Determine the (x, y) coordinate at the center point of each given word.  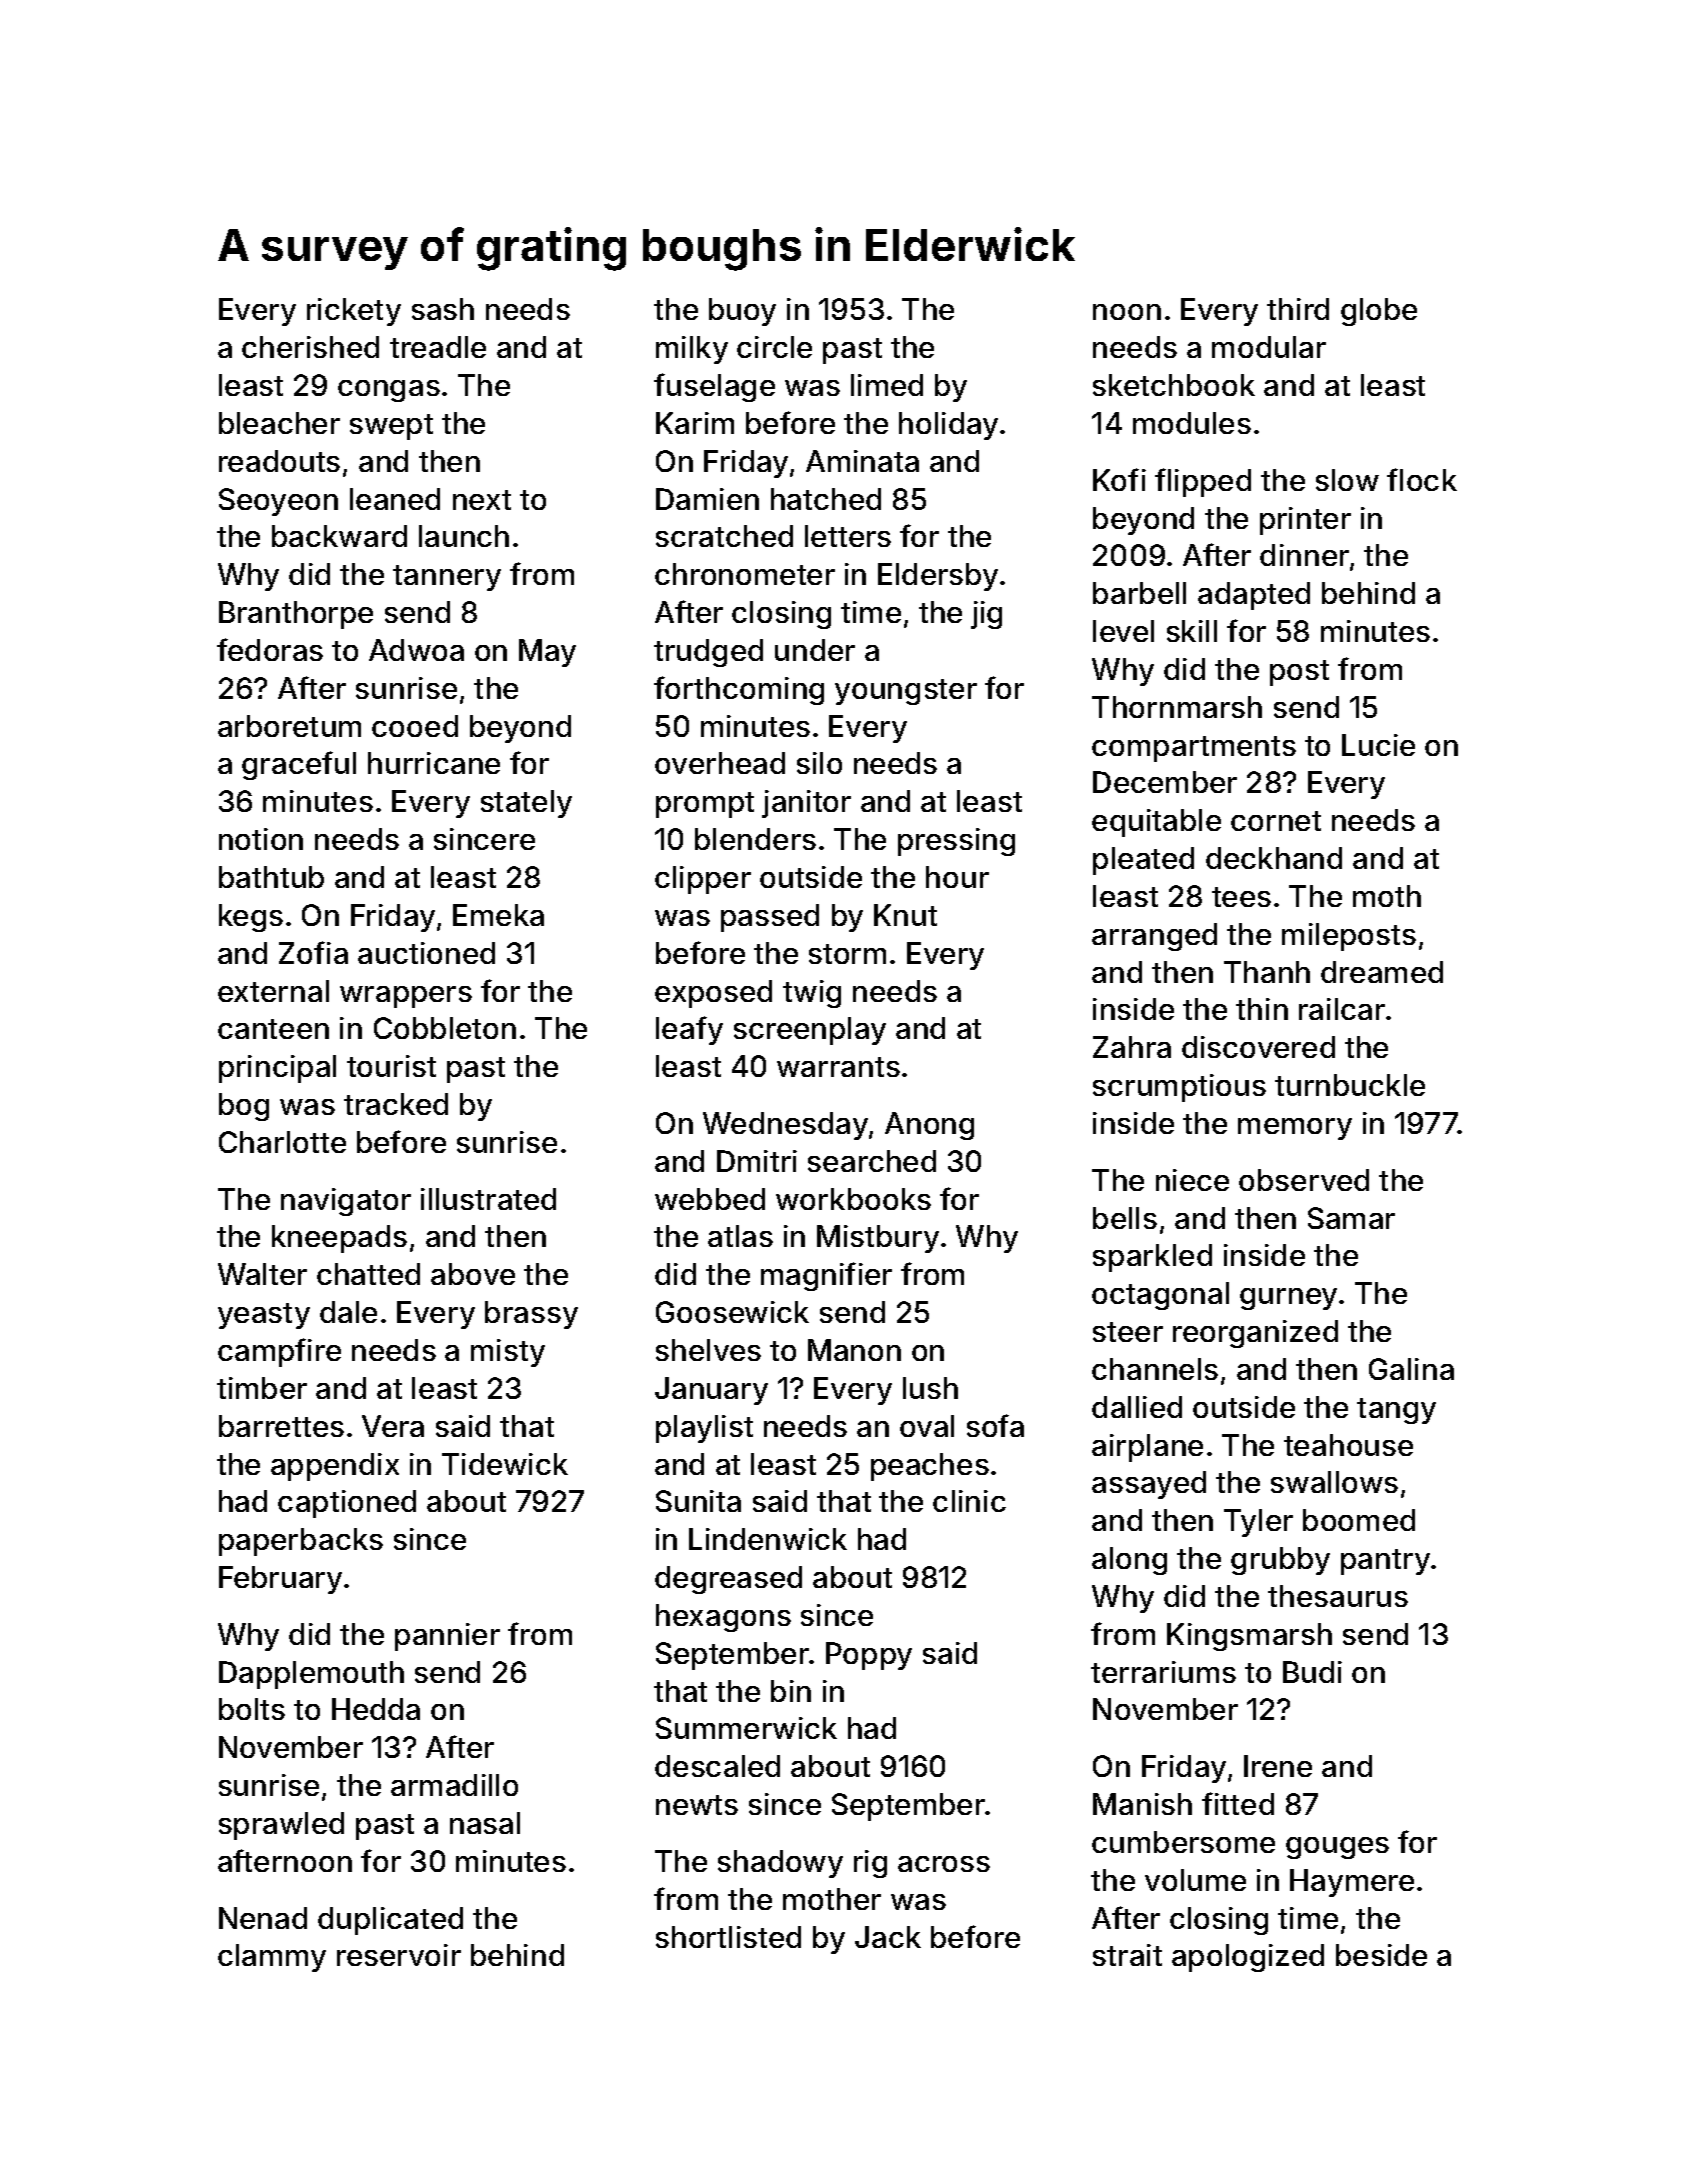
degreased (728, 1580)
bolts (252, 1709)
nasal (485, 1823)
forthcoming (739, 690)
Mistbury (878, 1239)
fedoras (270, 649)
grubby (1280, 1561)
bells (1125, 1218)
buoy (742, 312)
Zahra (1132, 1047)
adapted (1254, 596)
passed (770, 918)
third (1298, 309)
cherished (310, 347)
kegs (251, 918)
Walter (262, 1274)
